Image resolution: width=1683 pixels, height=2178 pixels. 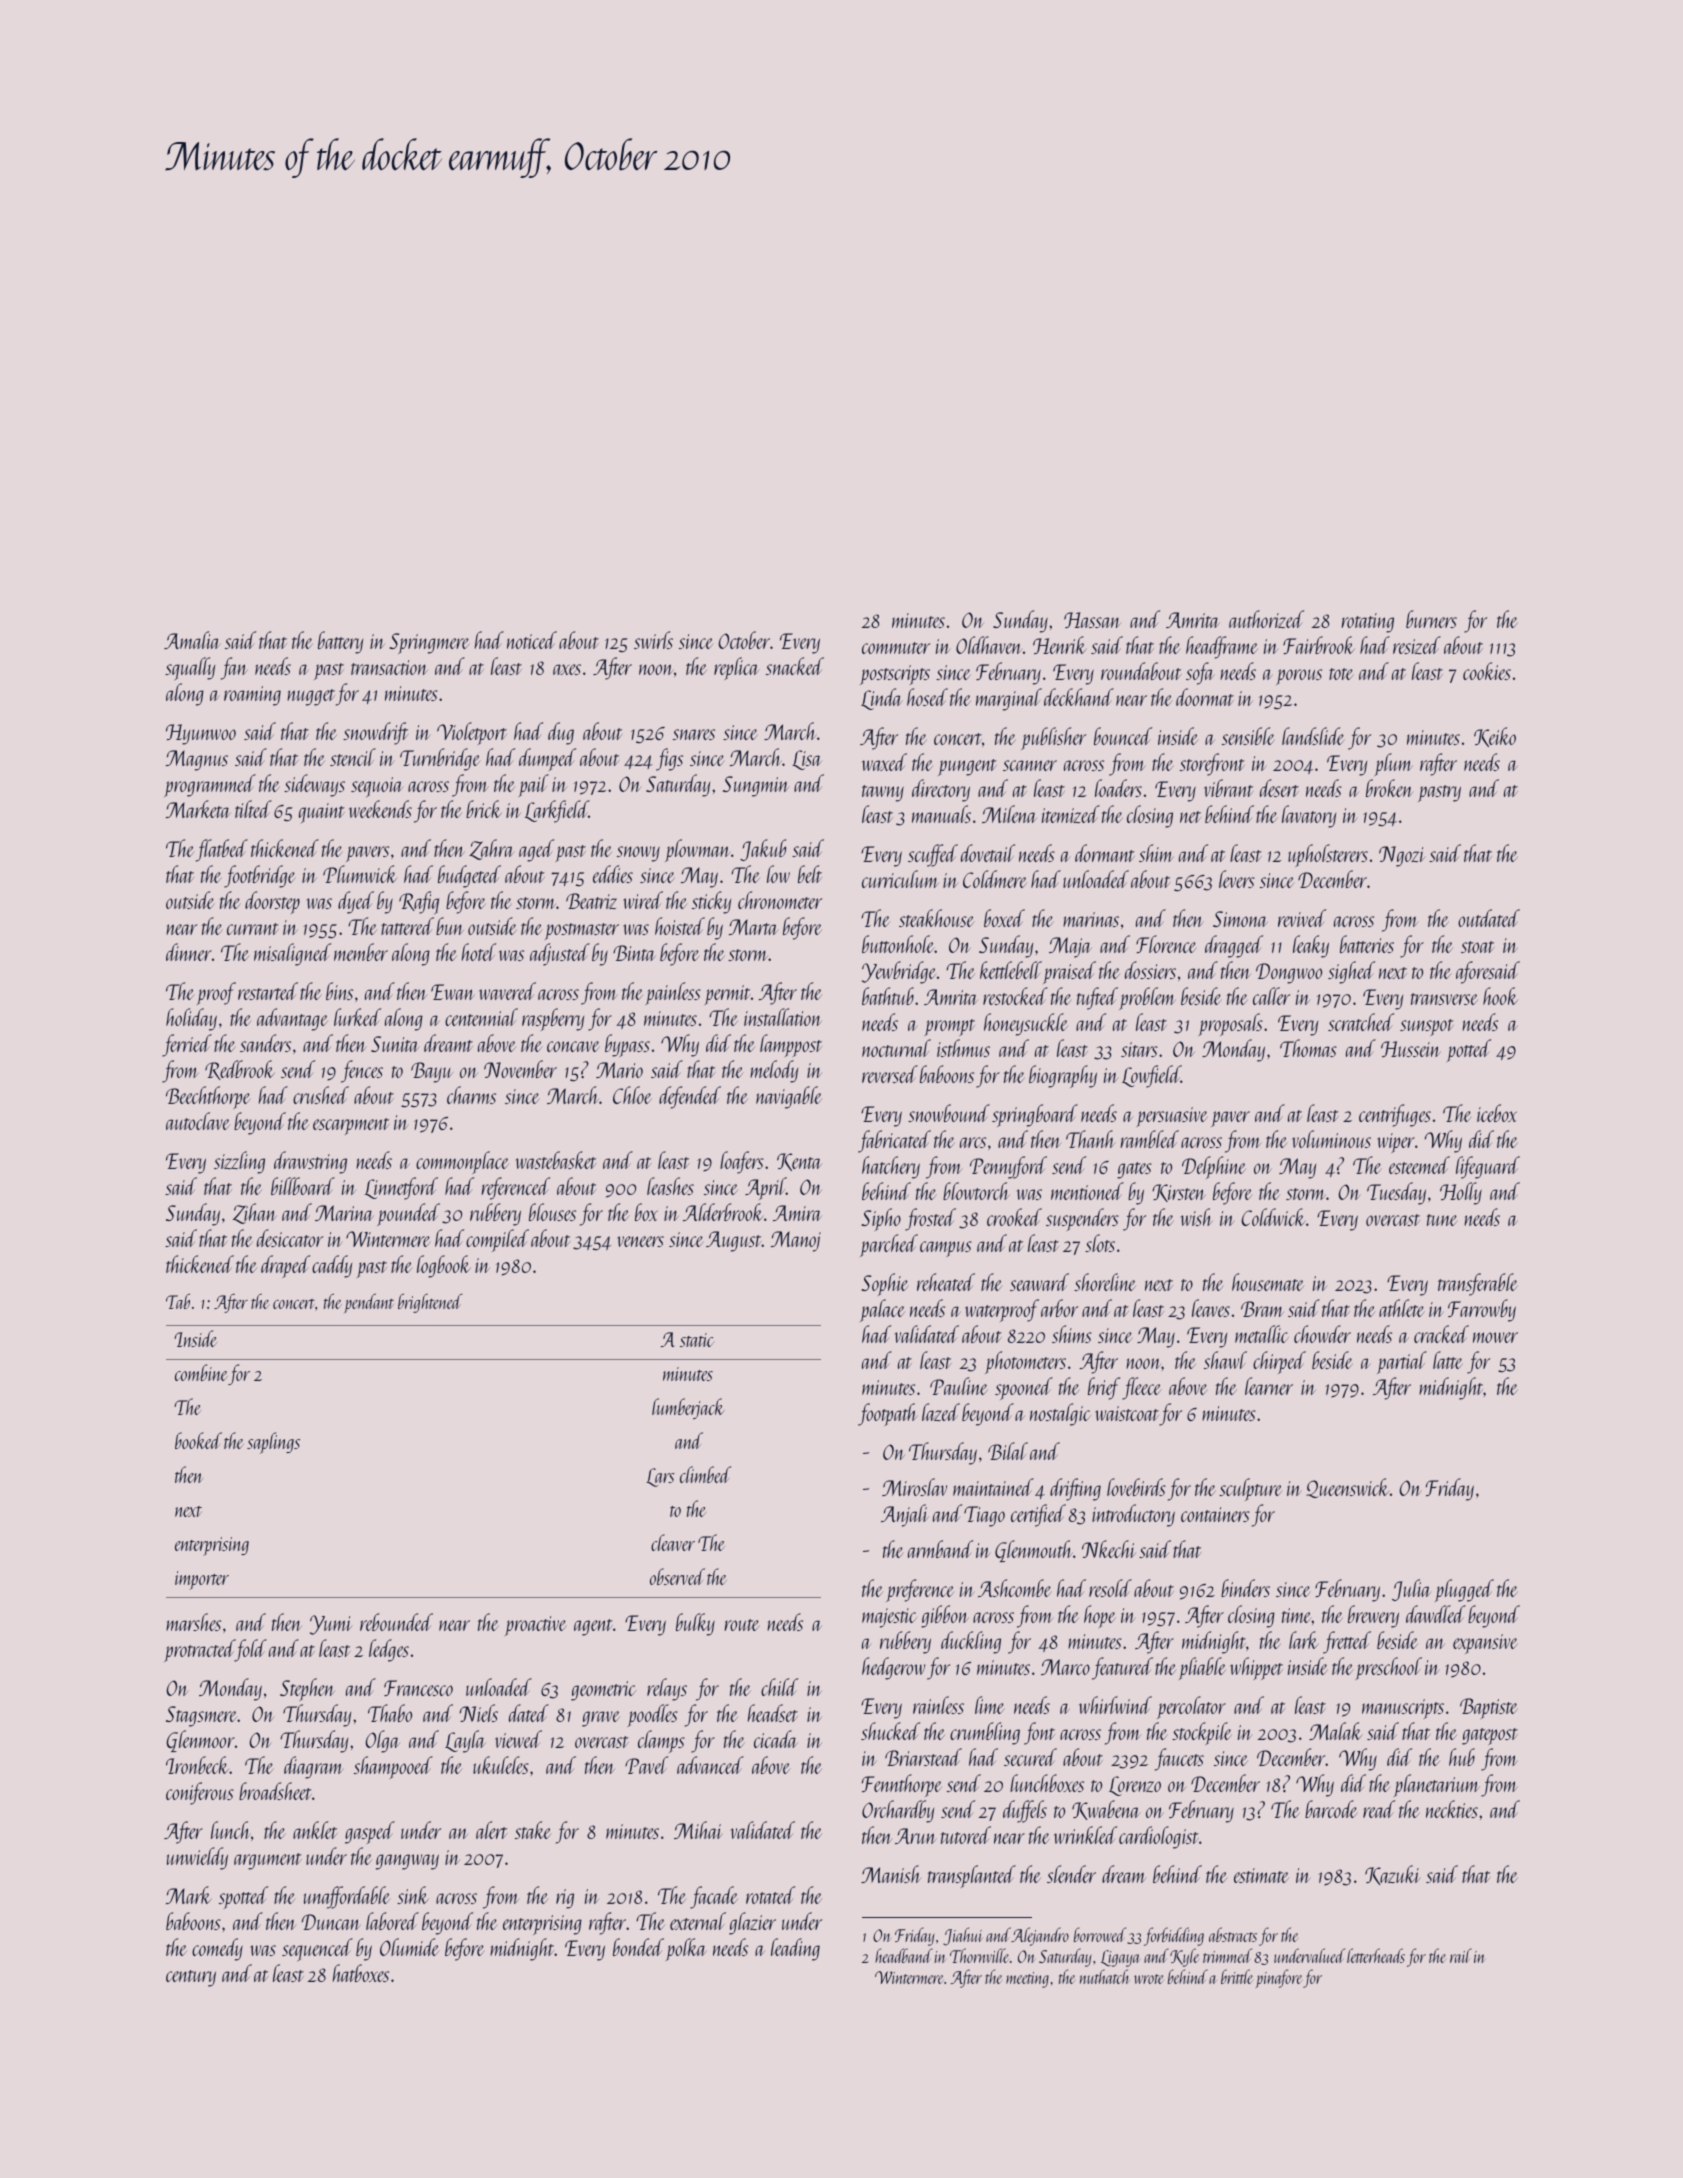 What do you see at coordinates (520, 1069) in the screenshot?
I see `November` at bounding box center [520, 1069].
